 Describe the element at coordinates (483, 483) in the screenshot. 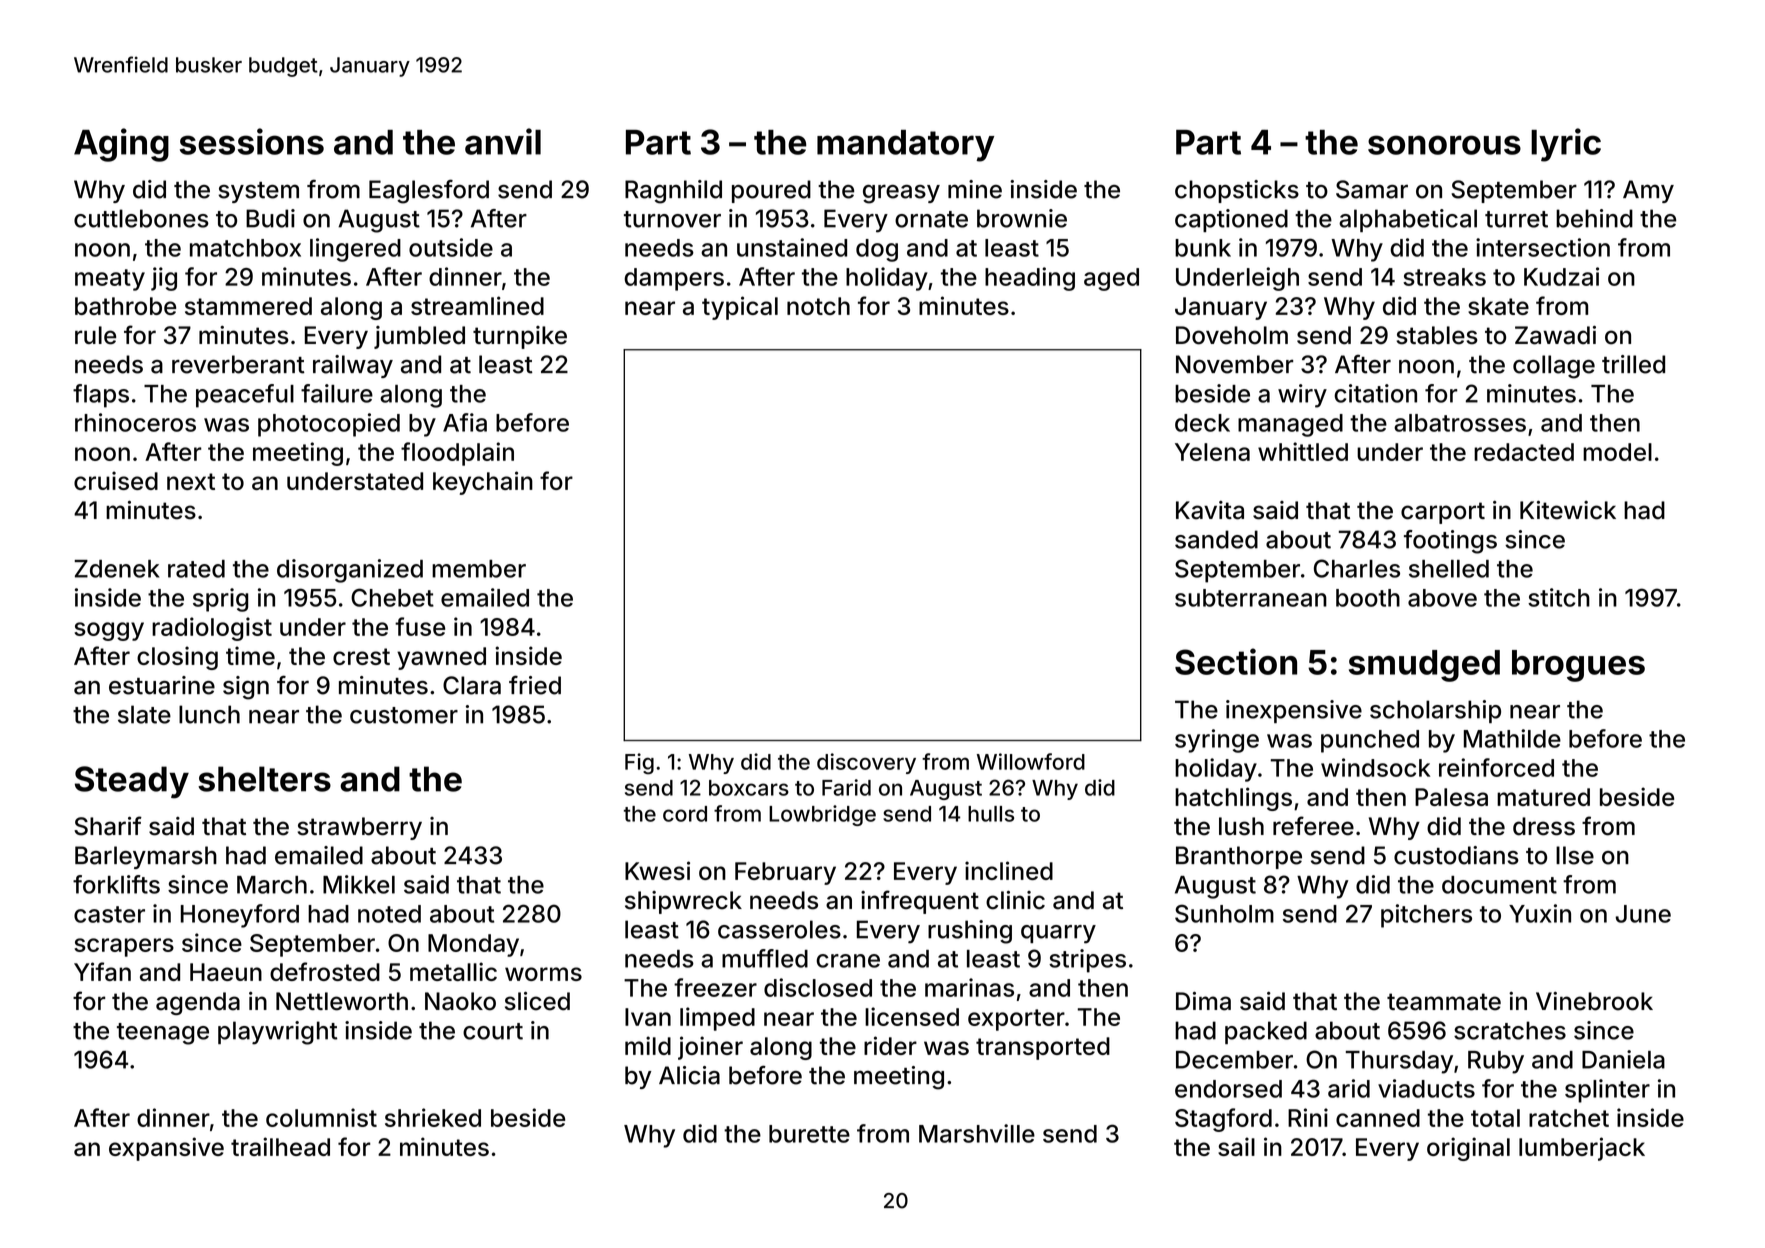

I see `keychain` at that location.
